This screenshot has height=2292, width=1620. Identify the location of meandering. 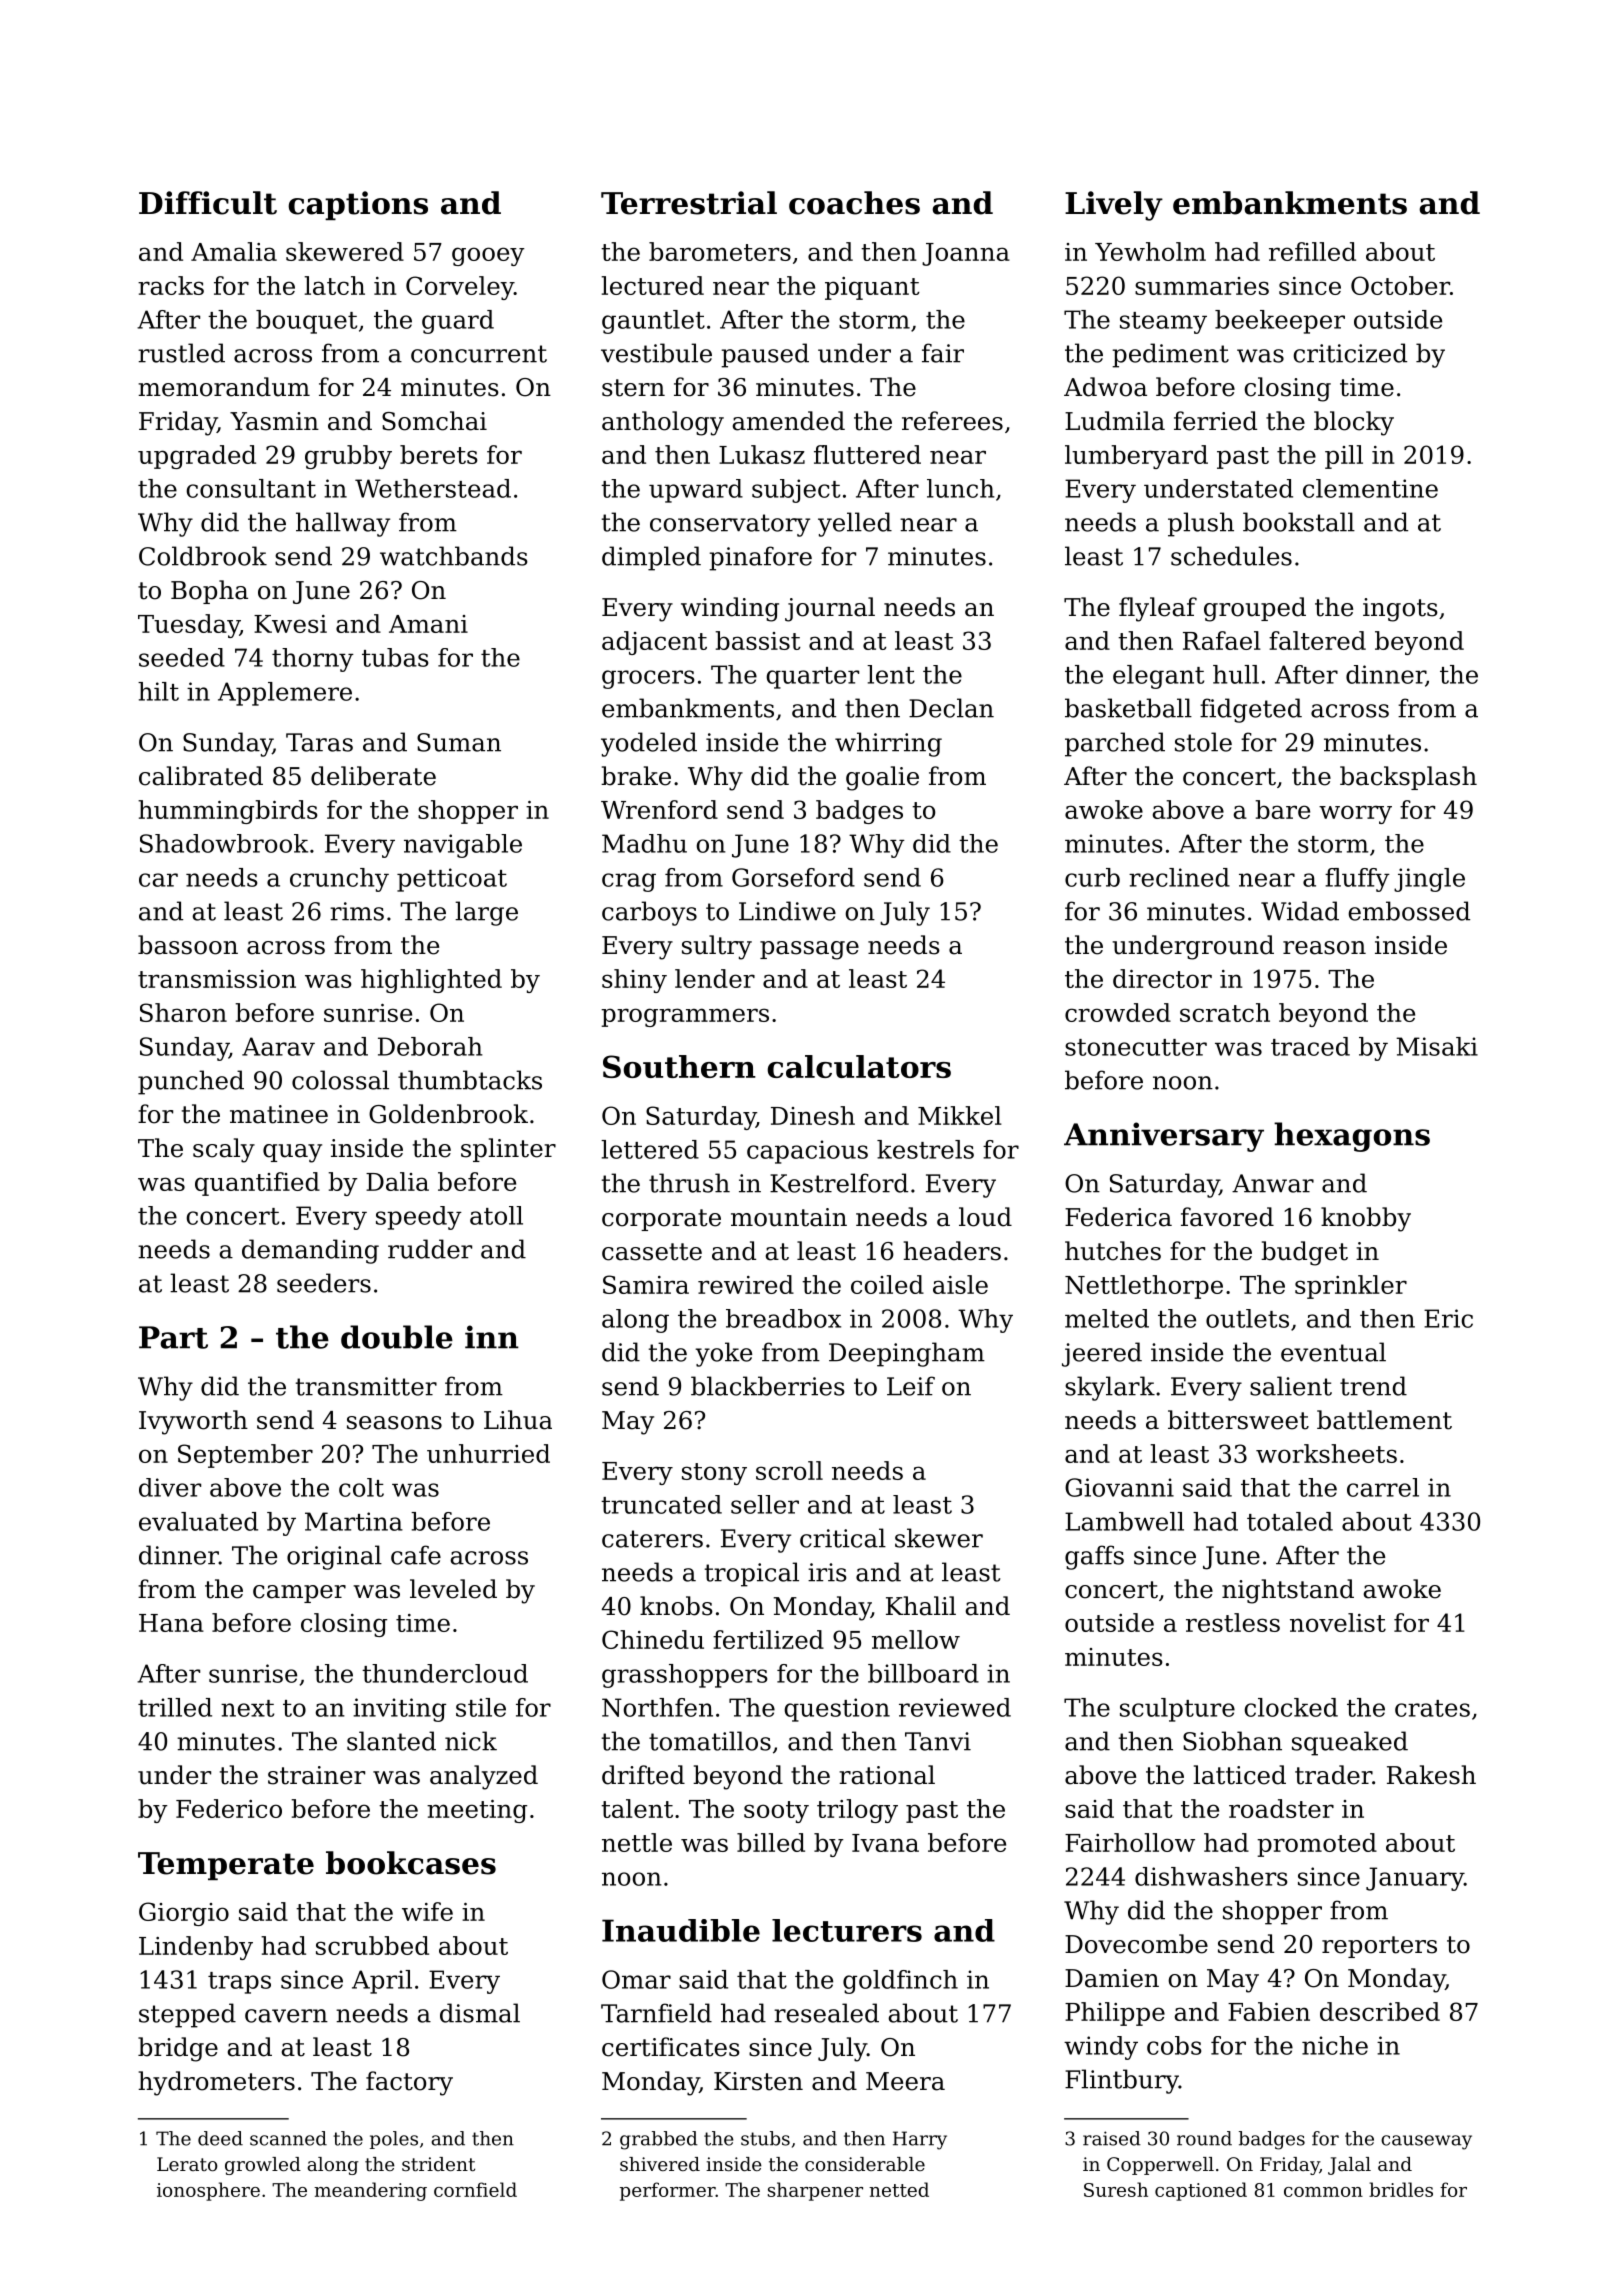
(370, 2191).
